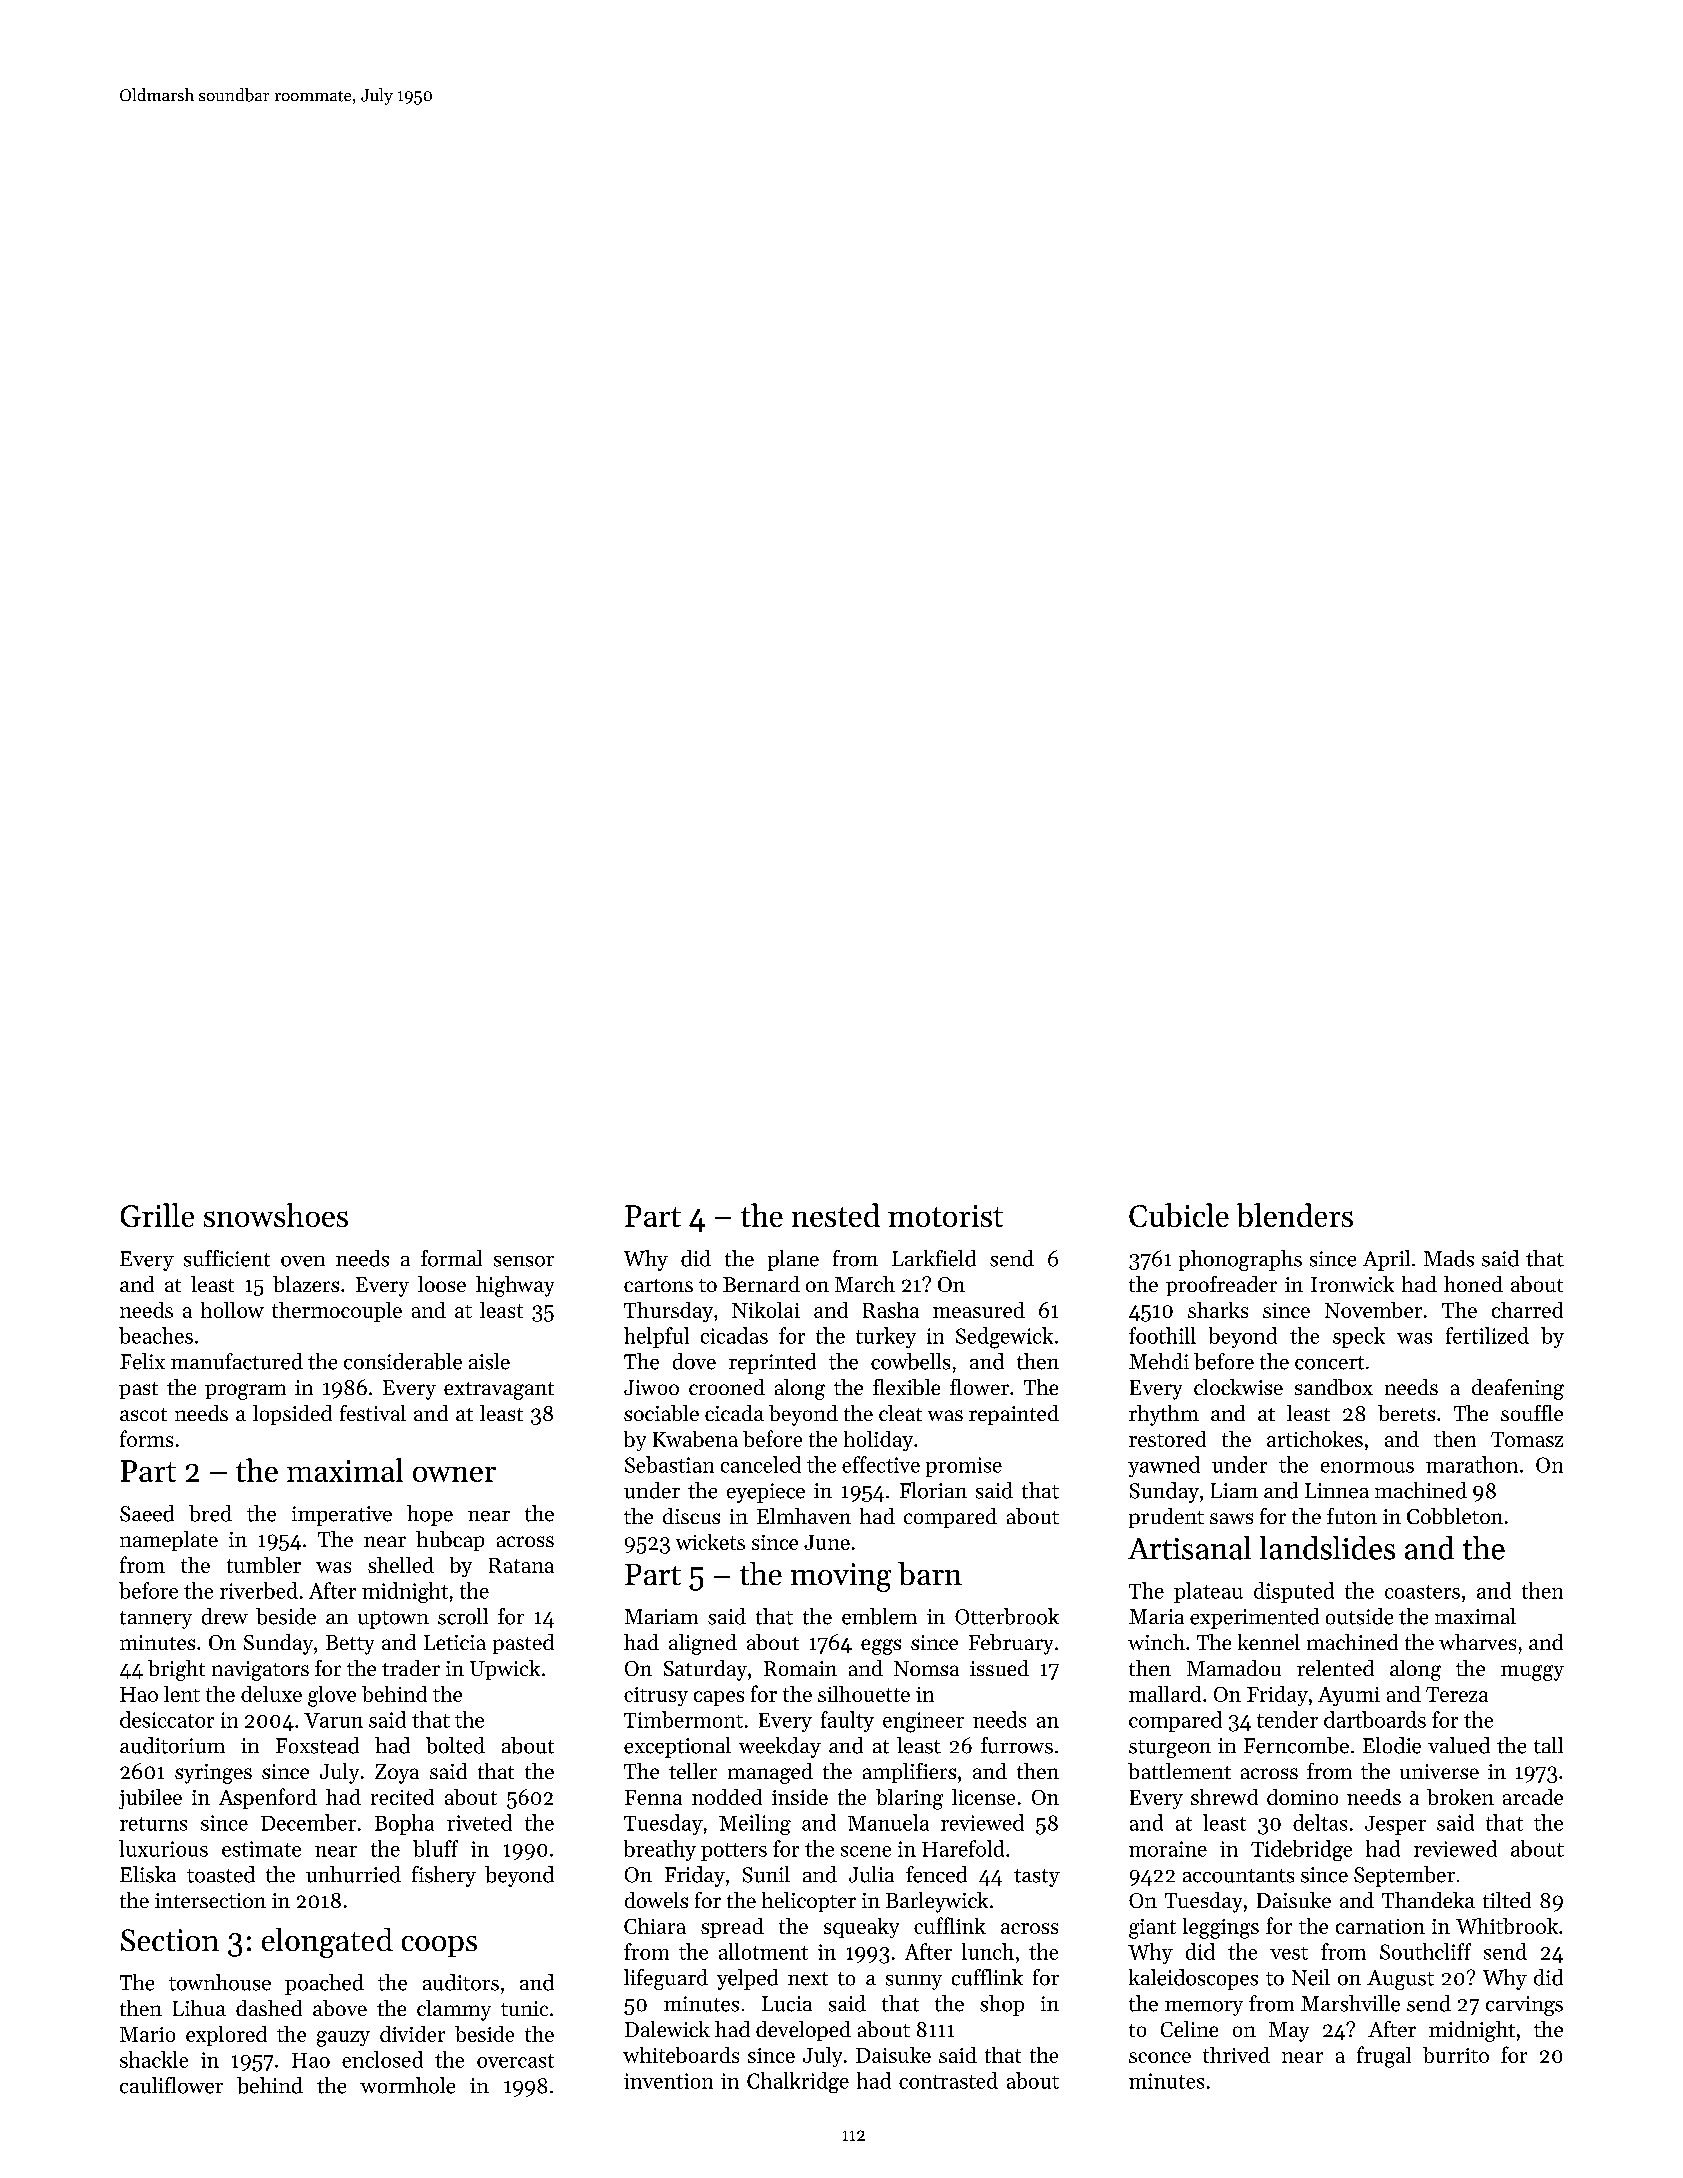 This page has height=2178, width=1683. Describe the element at coordinates (221, 1874) in the page. I see `toasted` at that location.
